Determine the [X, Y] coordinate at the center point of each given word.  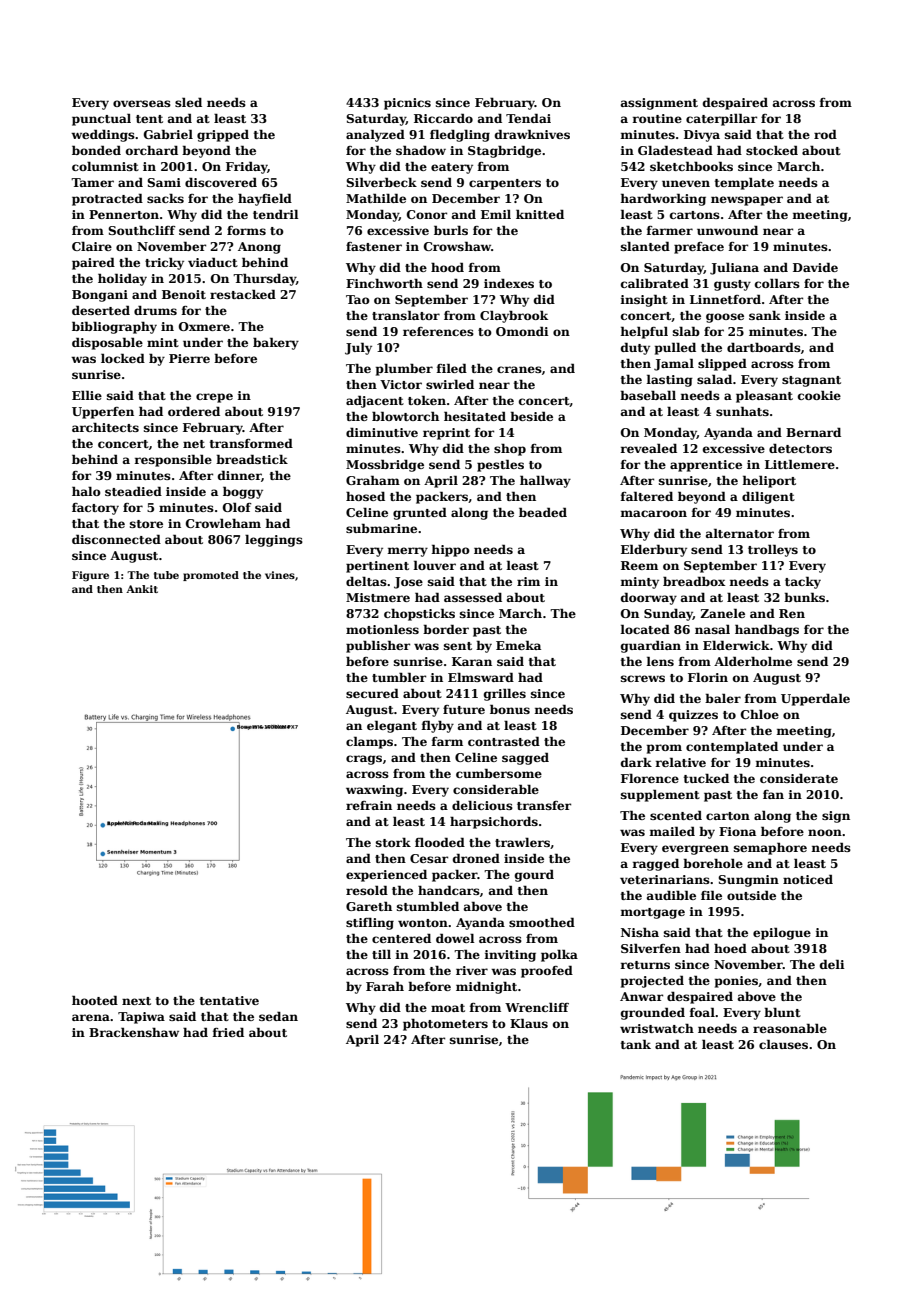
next [136, 1001]
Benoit [184, 294]
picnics [407, 104]
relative [680, 762]
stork [393, 842]
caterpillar [721, 119]
